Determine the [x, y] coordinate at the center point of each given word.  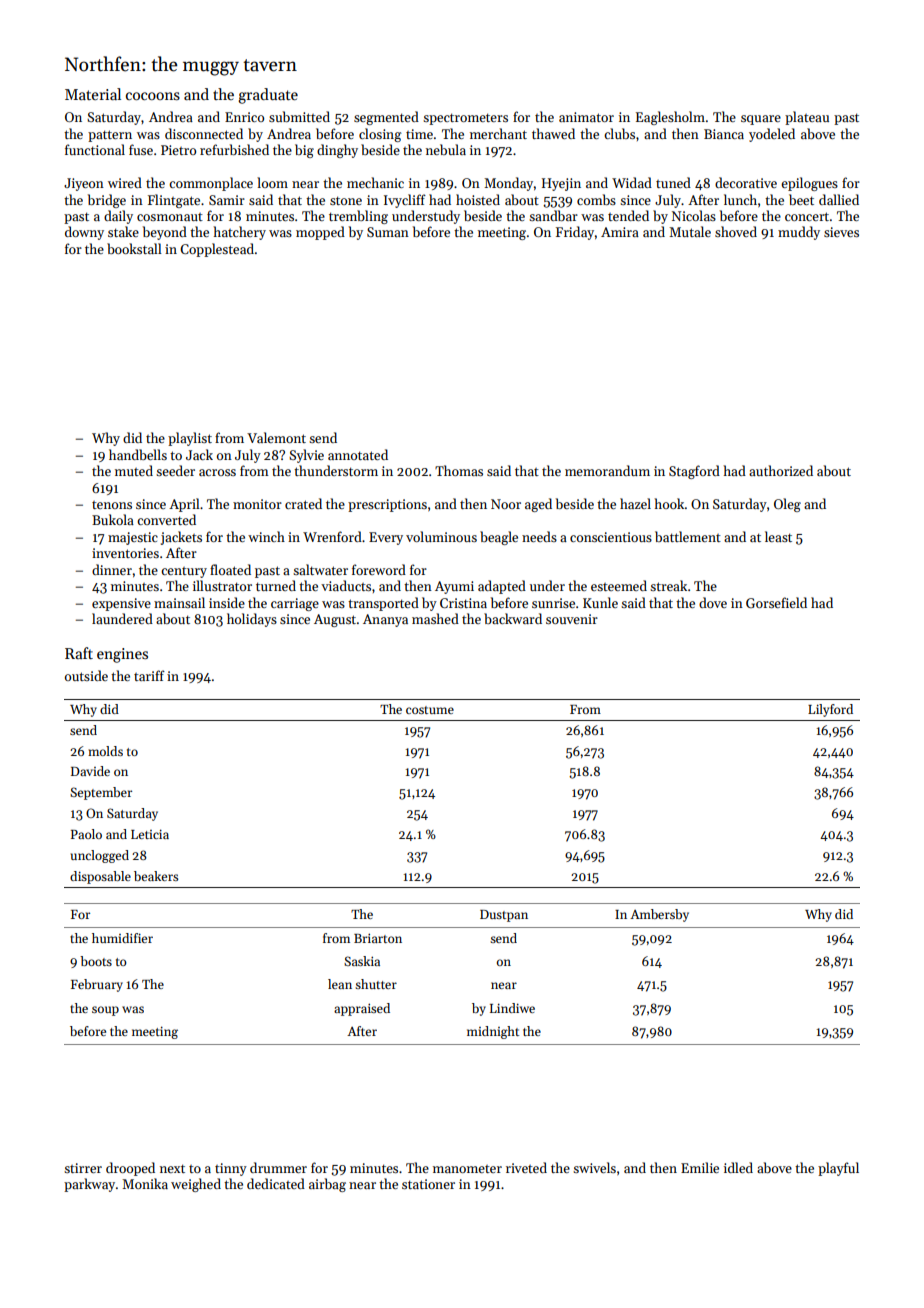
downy [84, 233]
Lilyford [830, 710]
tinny [231, 1169]
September [101, 793]
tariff [149, 675]
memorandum [607, 470]
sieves [841, 232]
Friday [575, 233]
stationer [428, 1184]
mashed [435, 618]
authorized [781, 470]
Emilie [700, 1167]
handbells [138, 454]
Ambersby [659, 915]
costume [430, 710]
